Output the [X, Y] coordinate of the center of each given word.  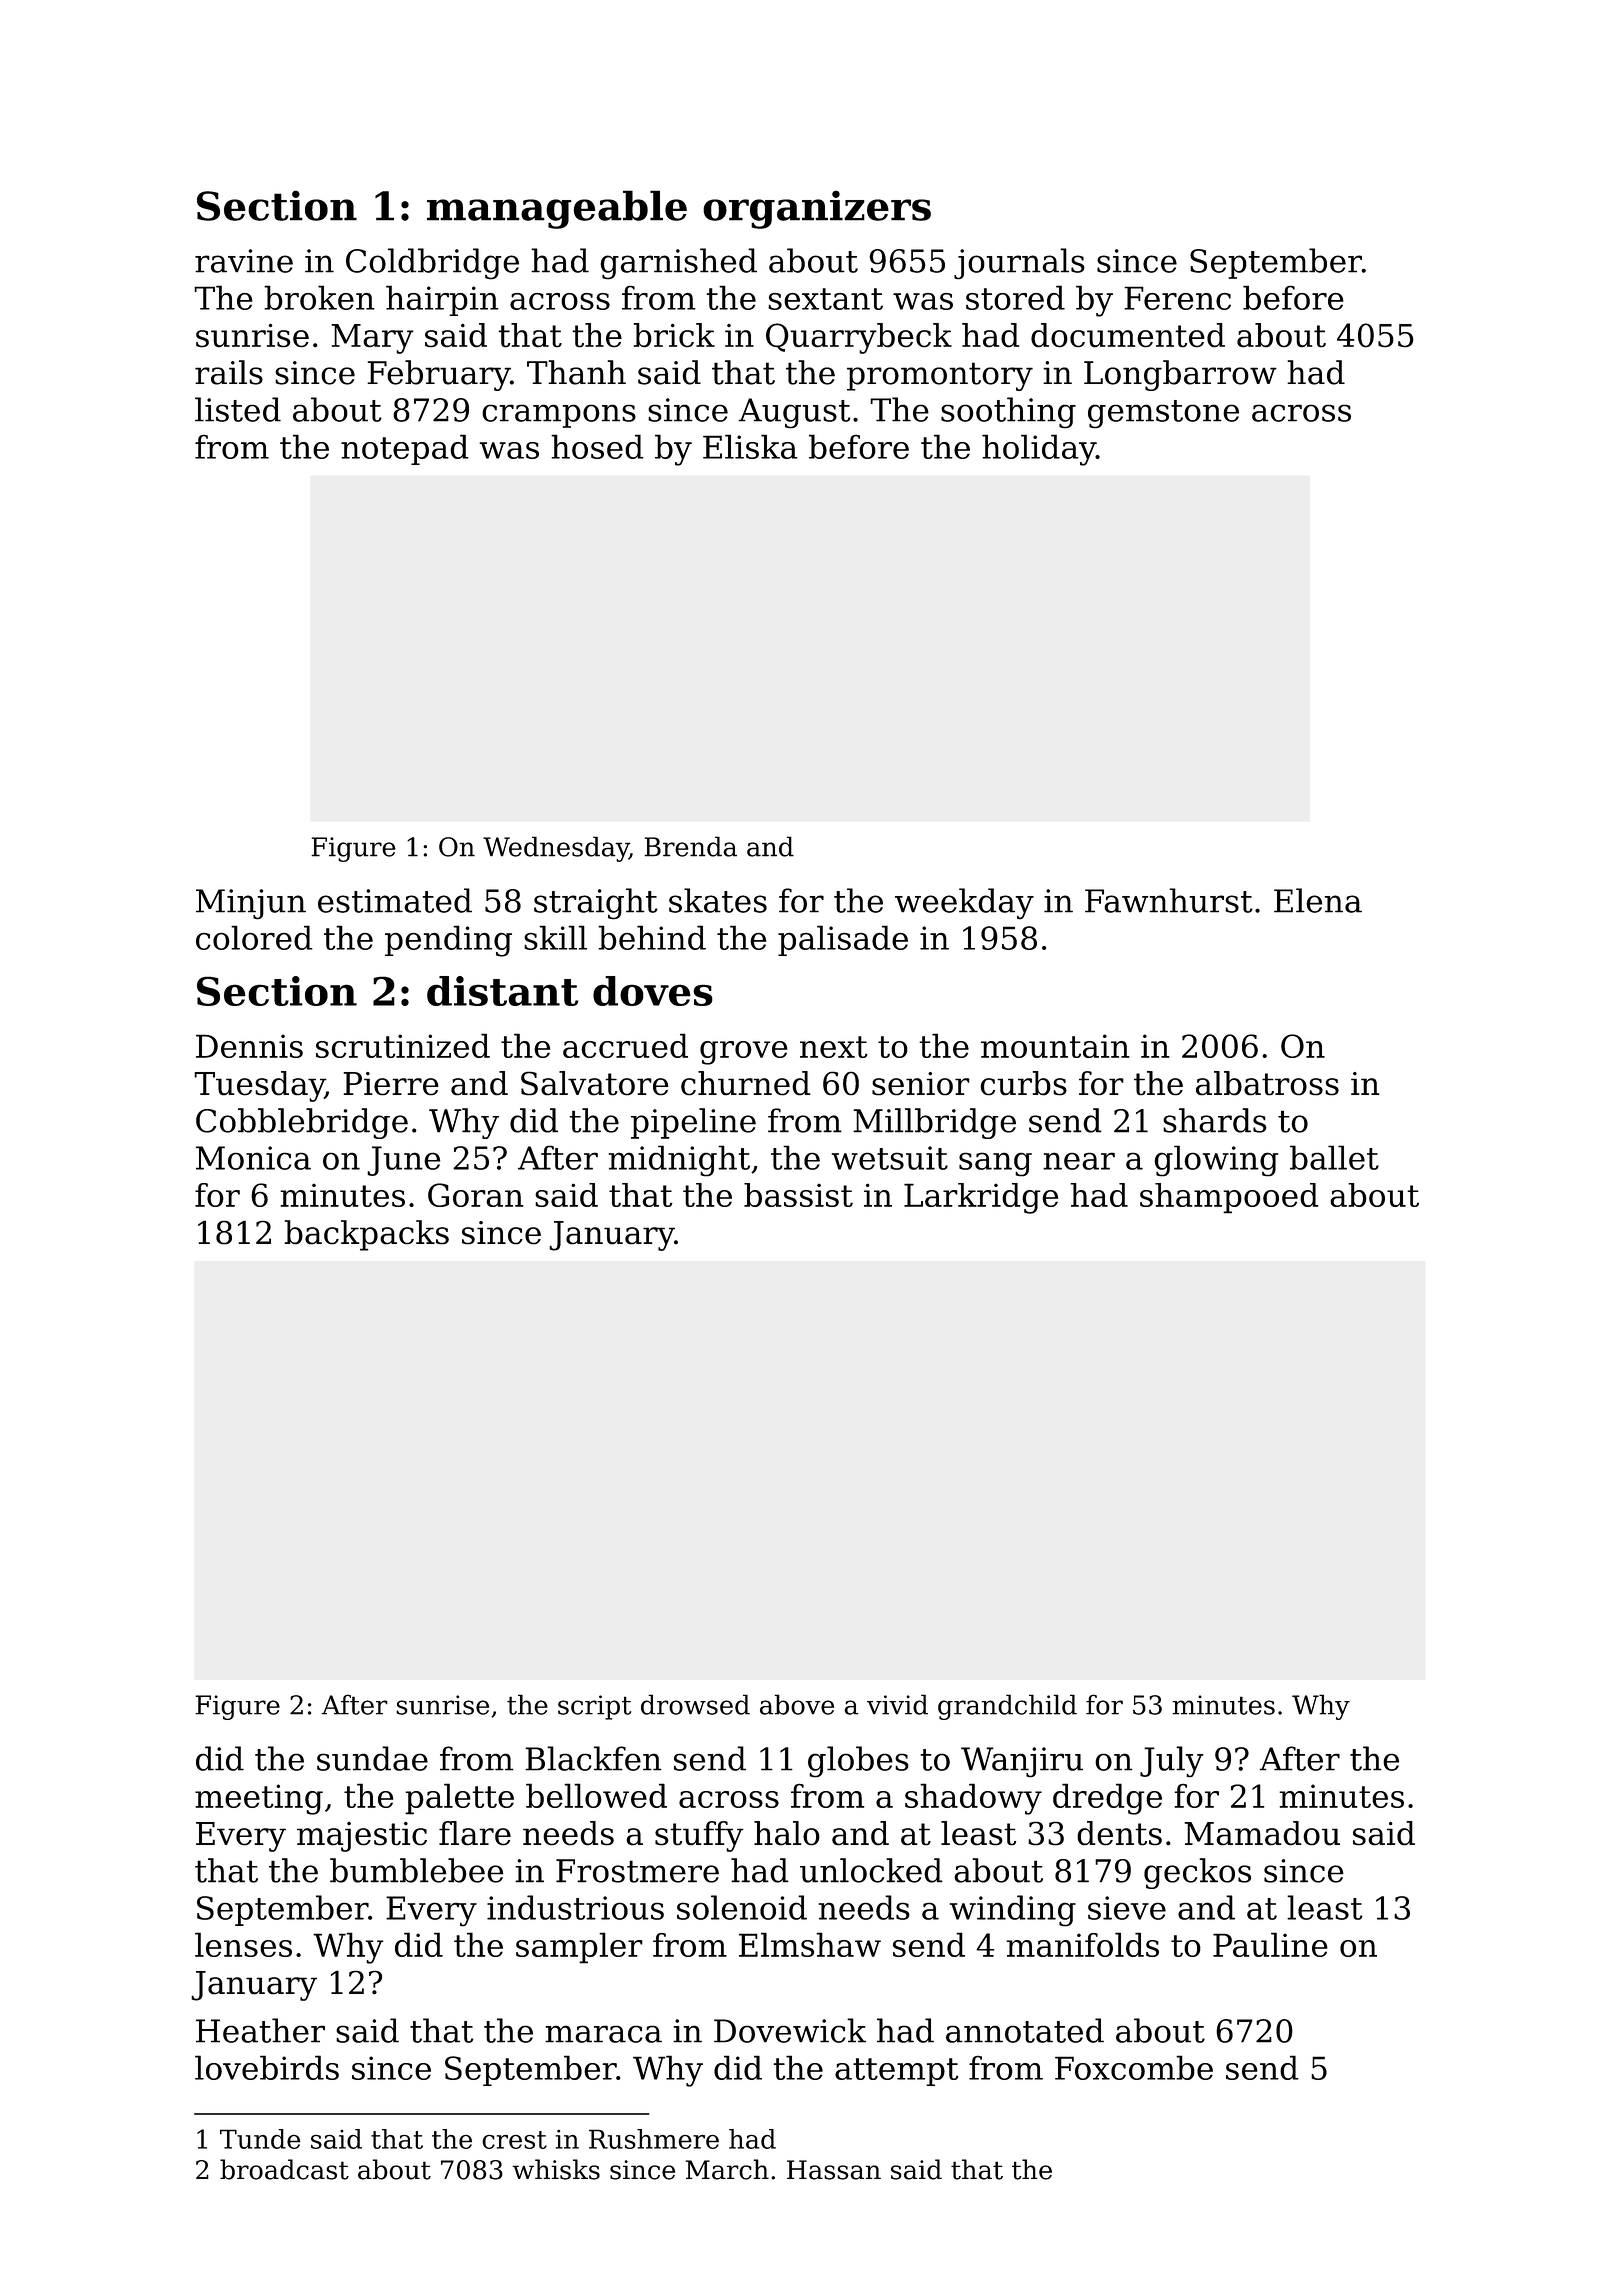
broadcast [284, 2169]
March [727, 2169]
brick [674, 335]
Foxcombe [1134, 2067]
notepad [405, 449]
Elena [1318, 900]
